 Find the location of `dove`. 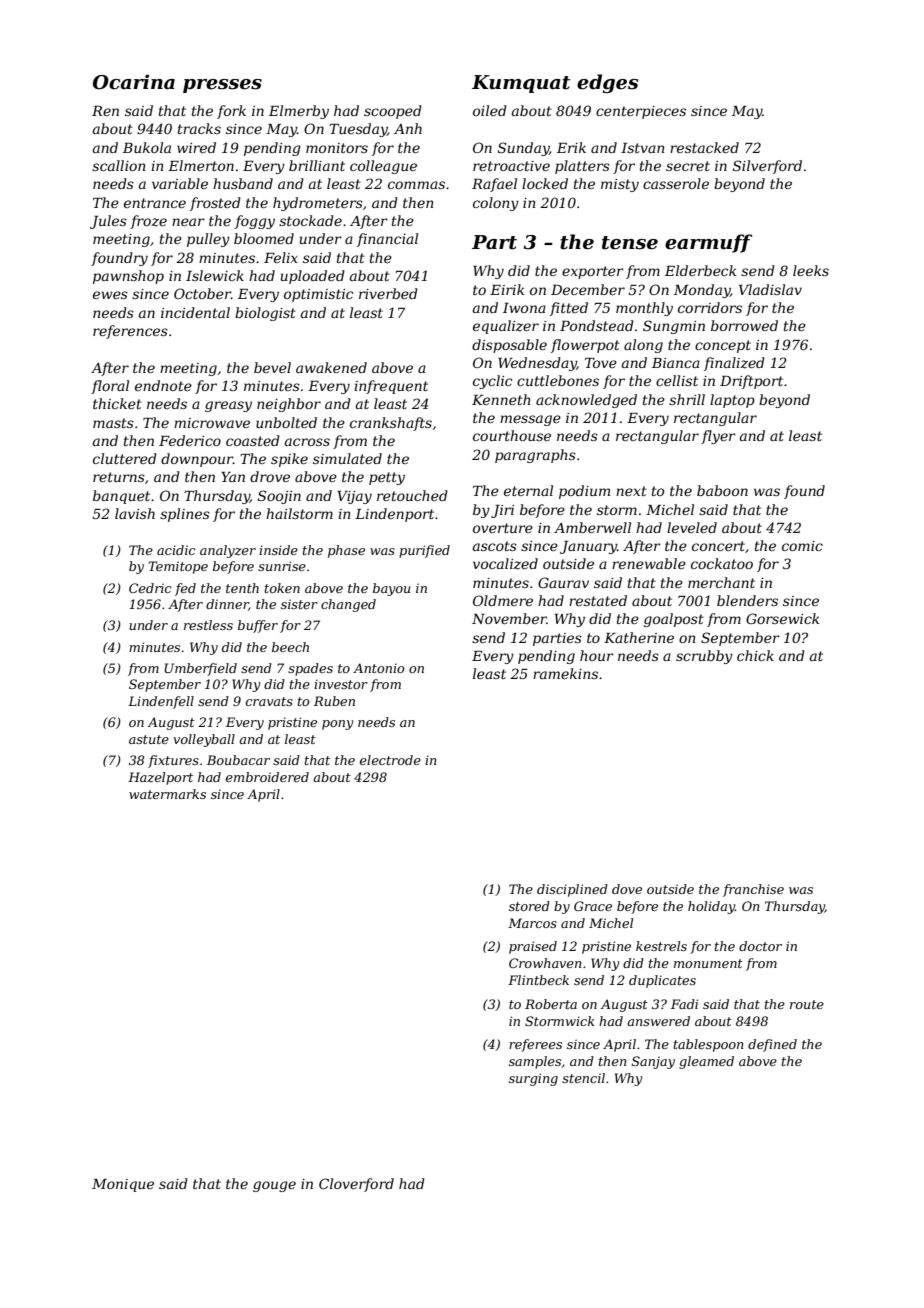

dove is located at coordinates (627, 889).
